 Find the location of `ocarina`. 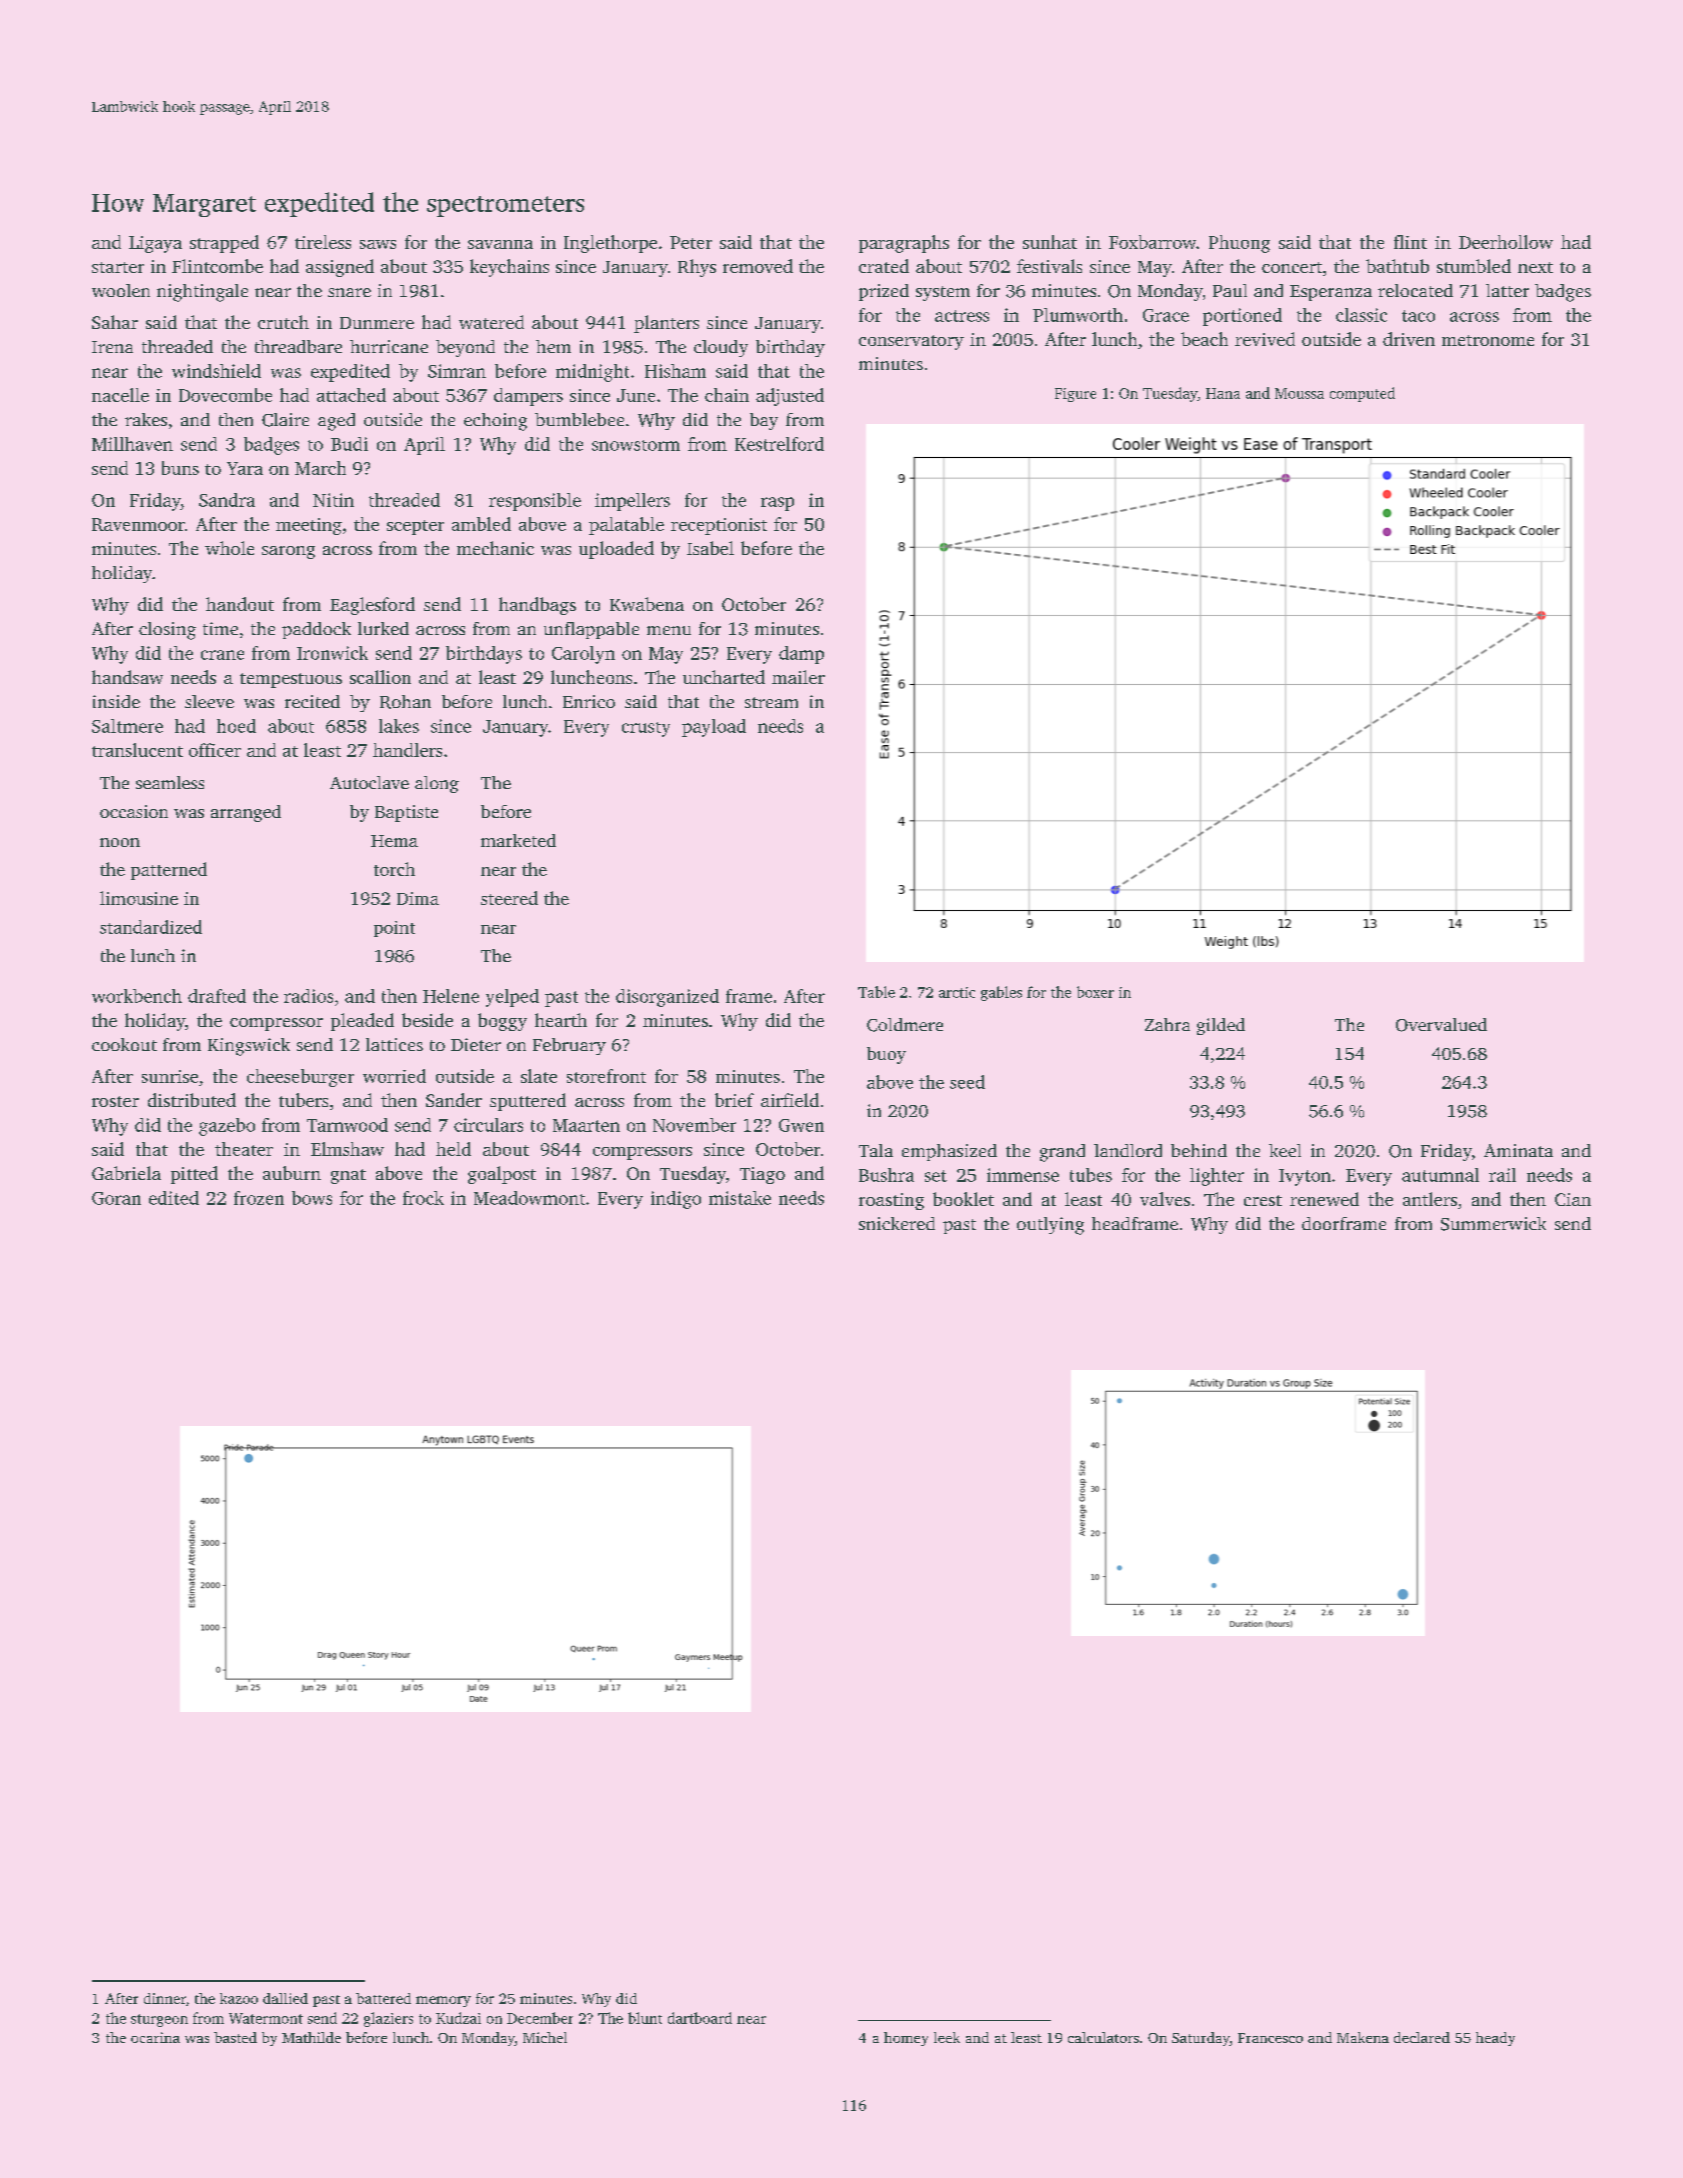

ocarina is located at coordinates (155, 2037).
